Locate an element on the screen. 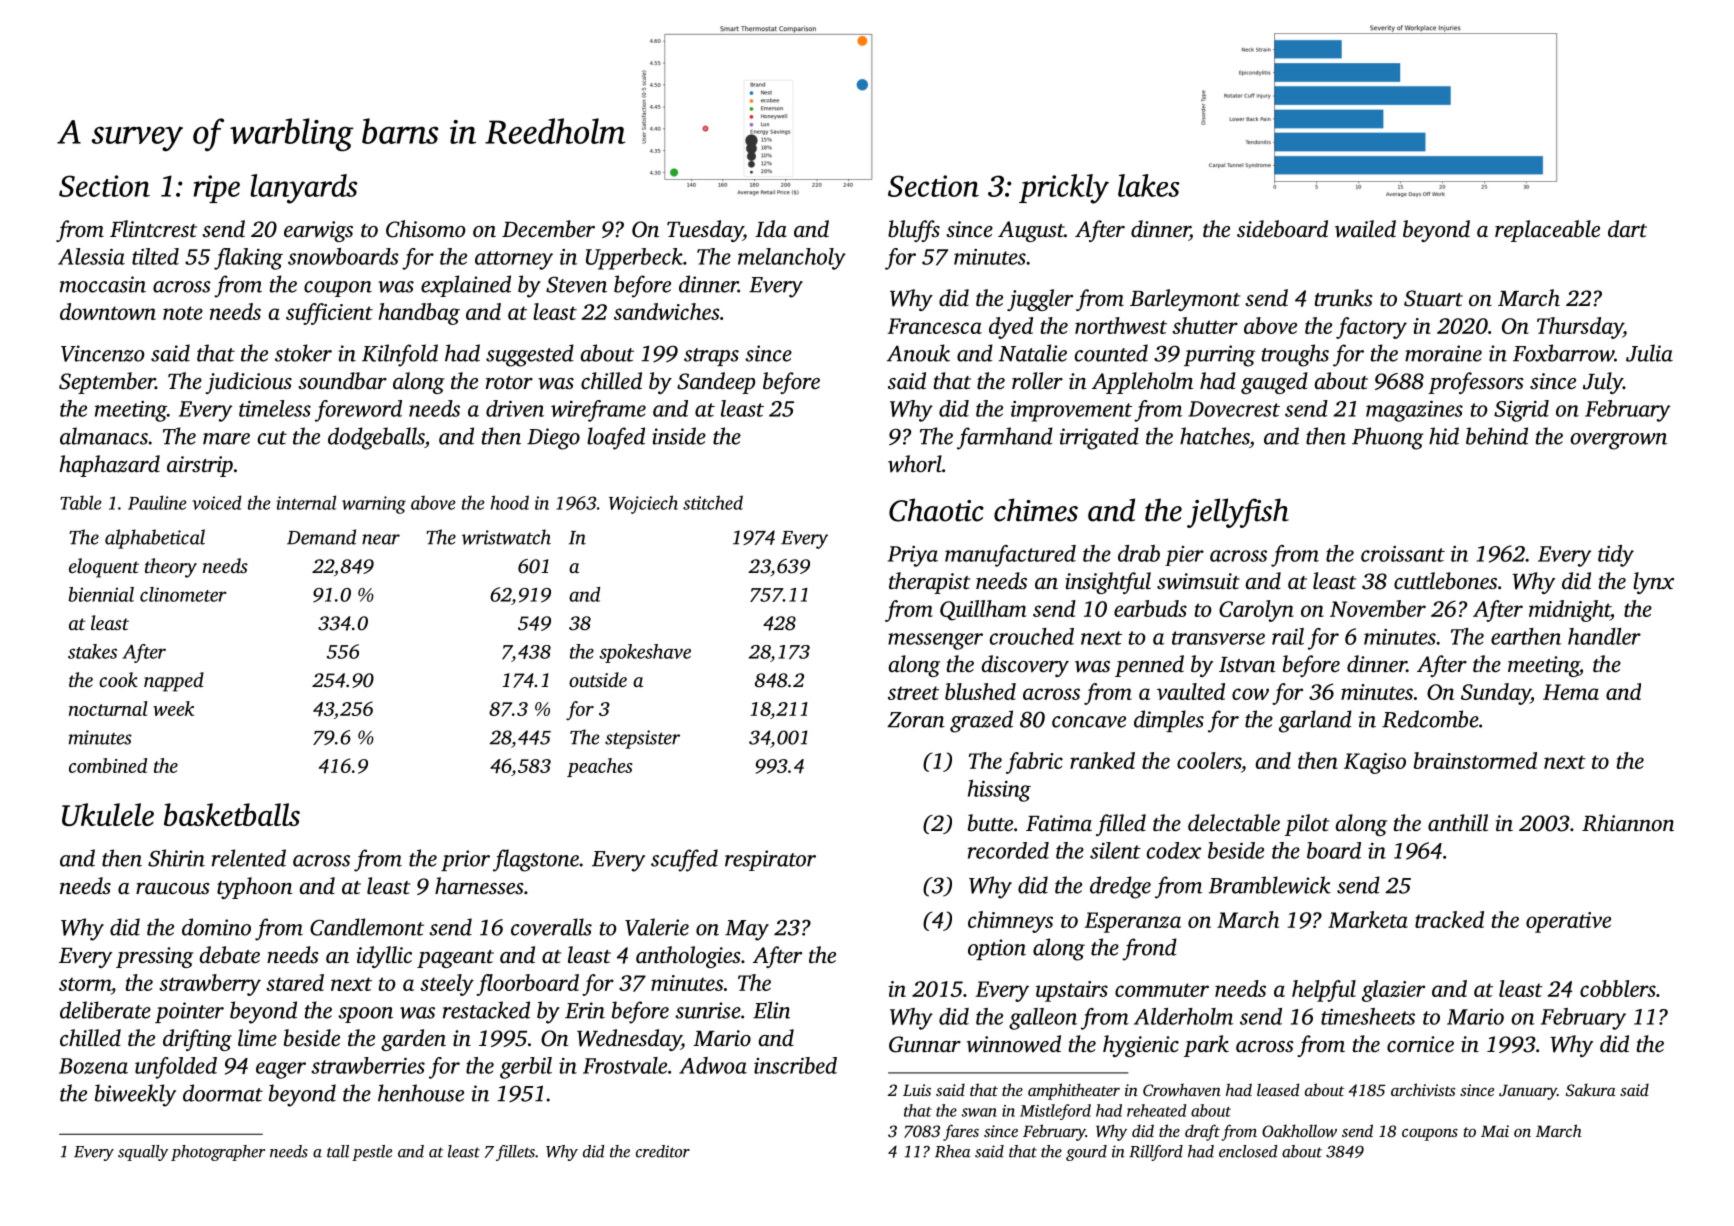  Sigrid is located at coordinates (1521, 411).
